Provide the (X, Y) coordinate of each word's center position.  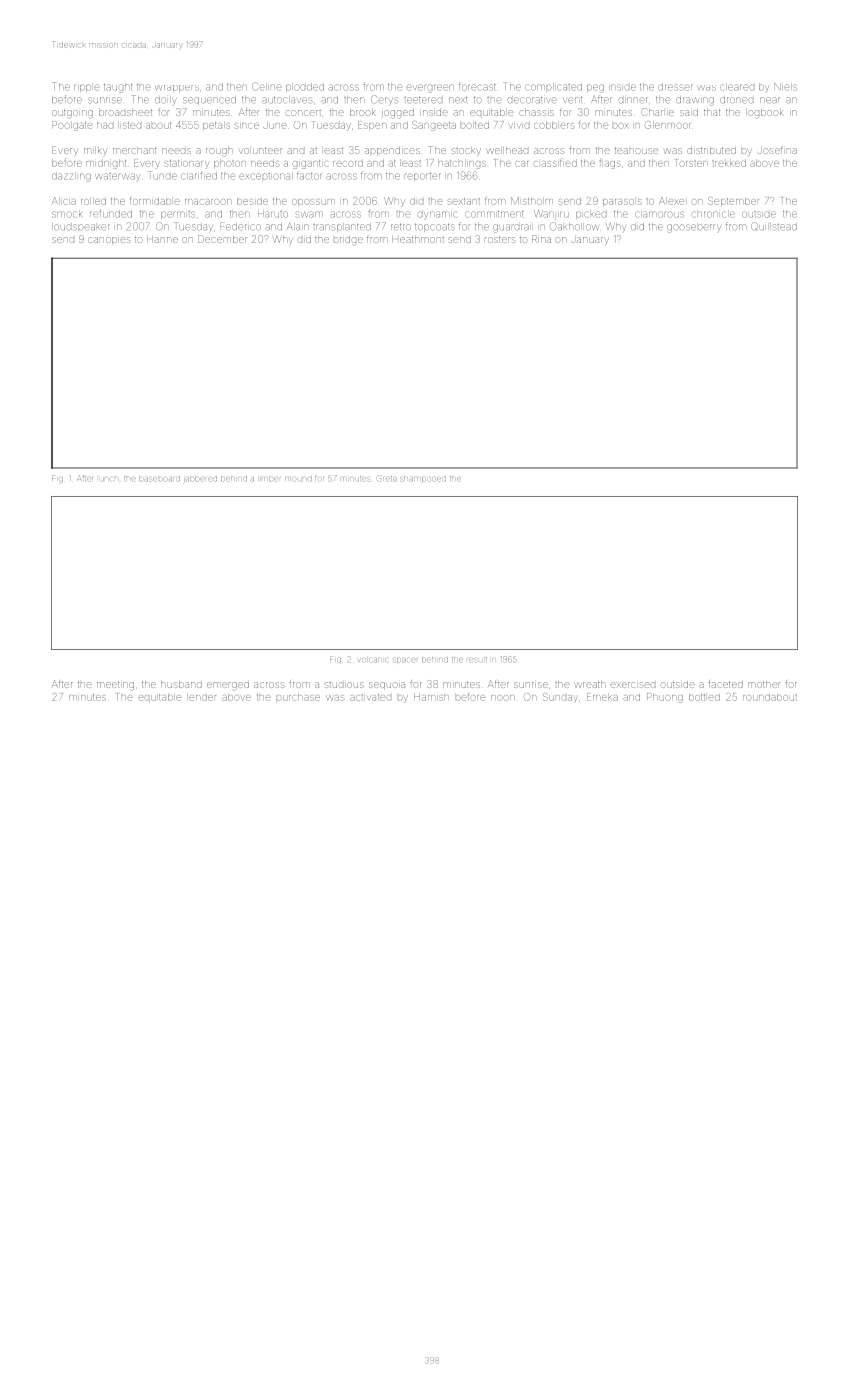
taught (118, 88)
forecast (477, 87)
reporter (423, 176)
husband (181, 685)
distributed (711, 150)
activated (370, 697)
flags (610, 164)
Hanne (162, 240)
